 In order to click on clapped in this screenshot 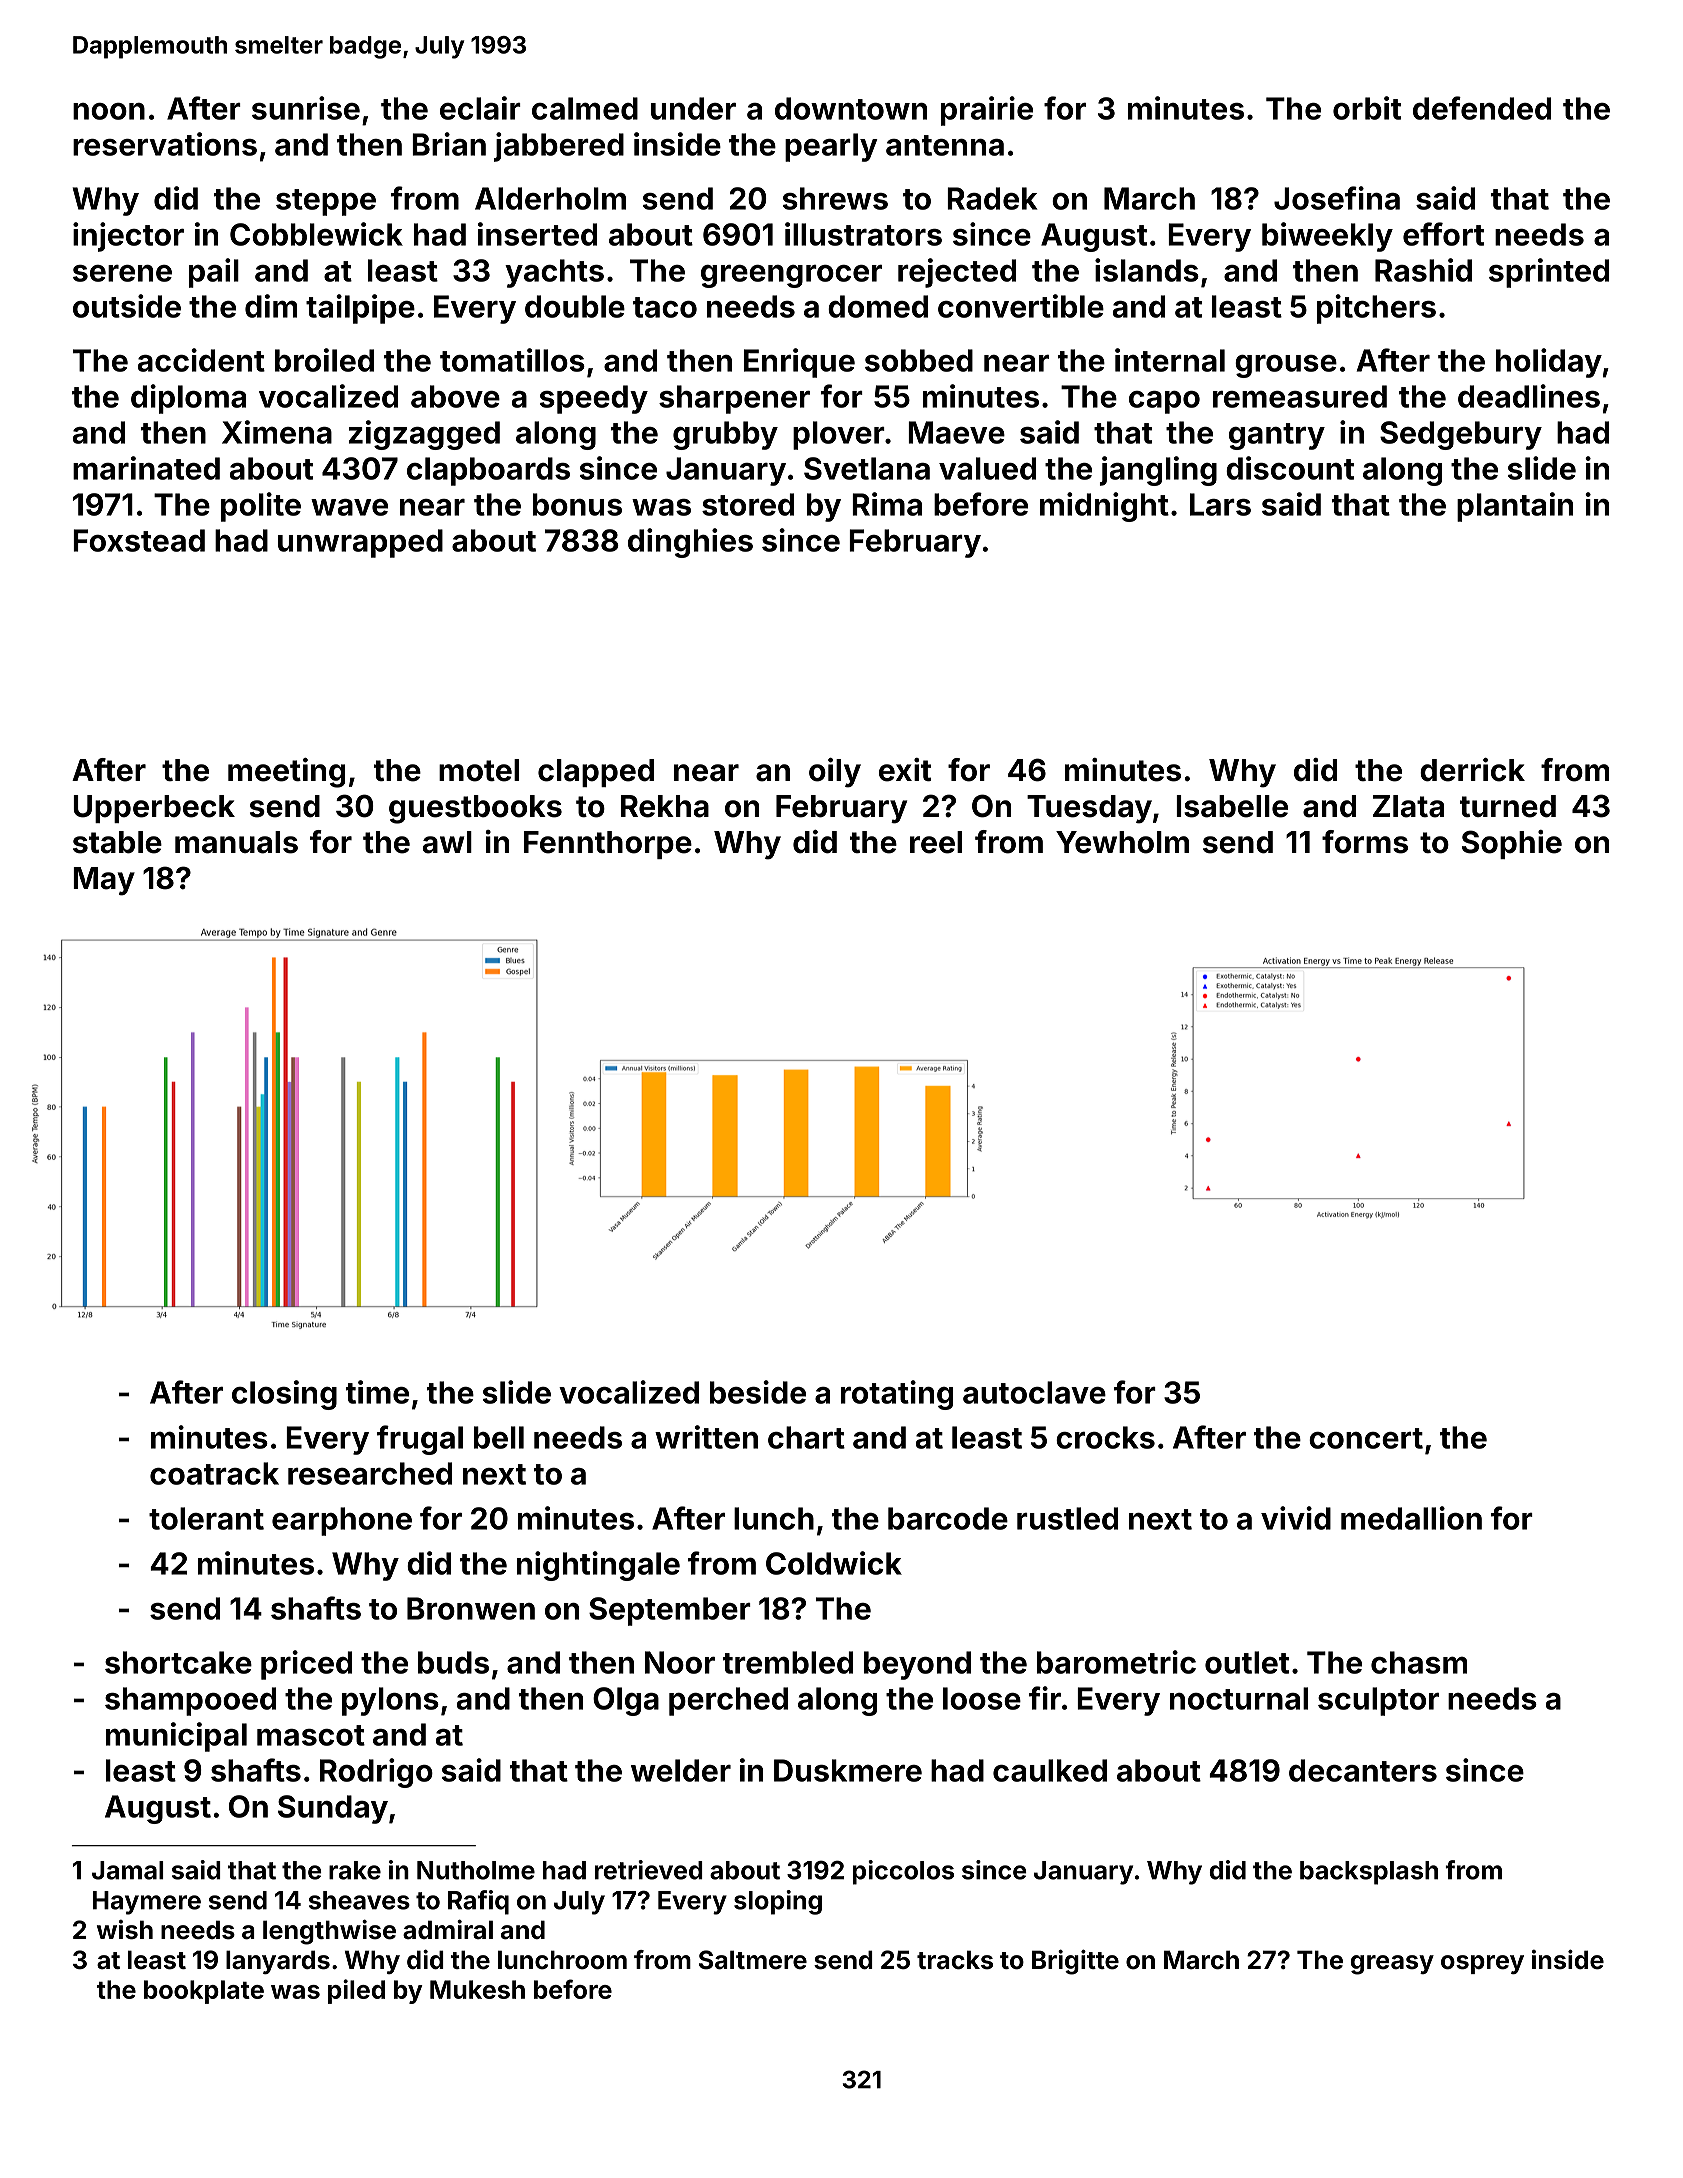, I will do `click(596, 773)`.
